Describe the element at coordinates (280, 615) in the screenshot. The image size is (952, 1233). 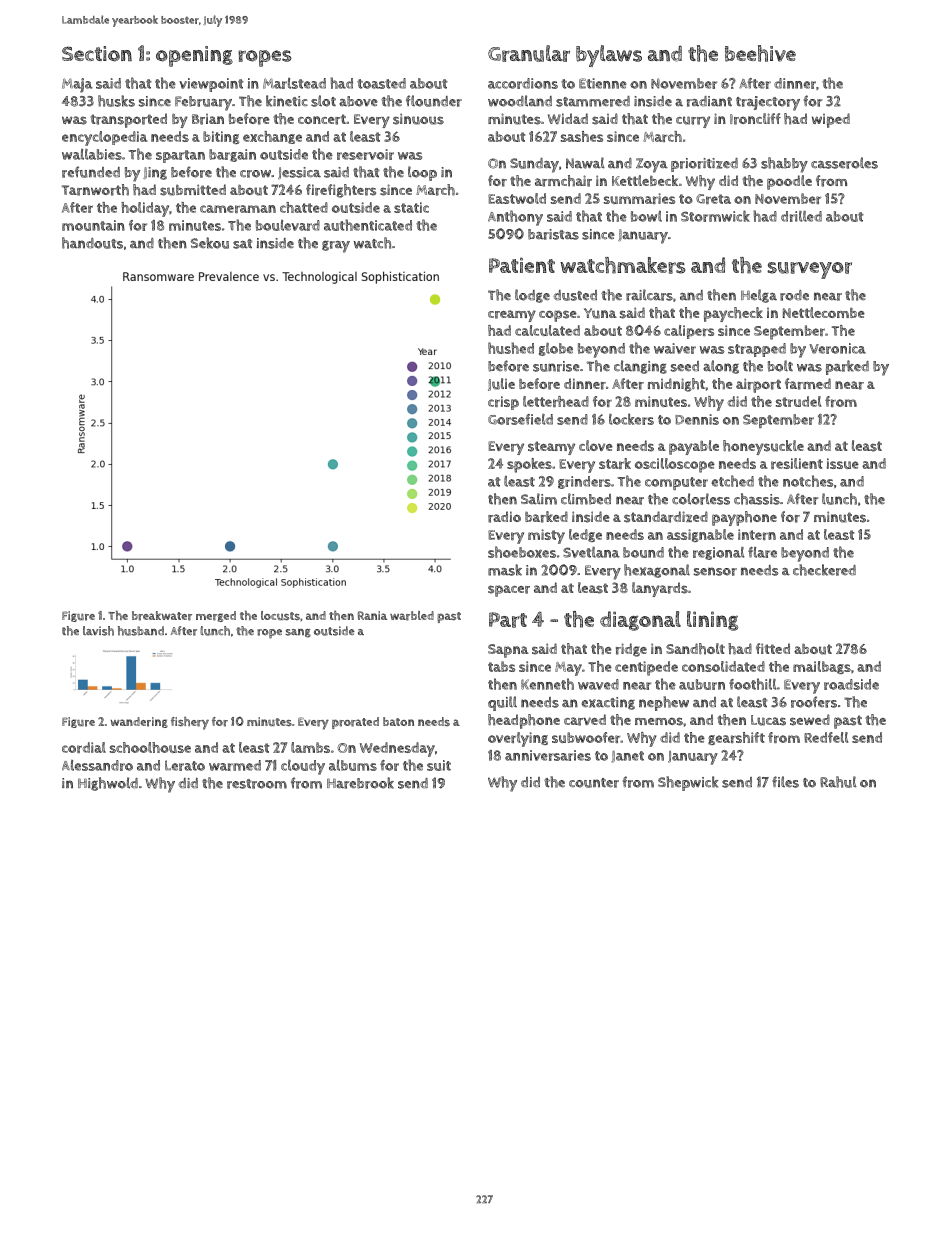
I see `locusts` at that location.
